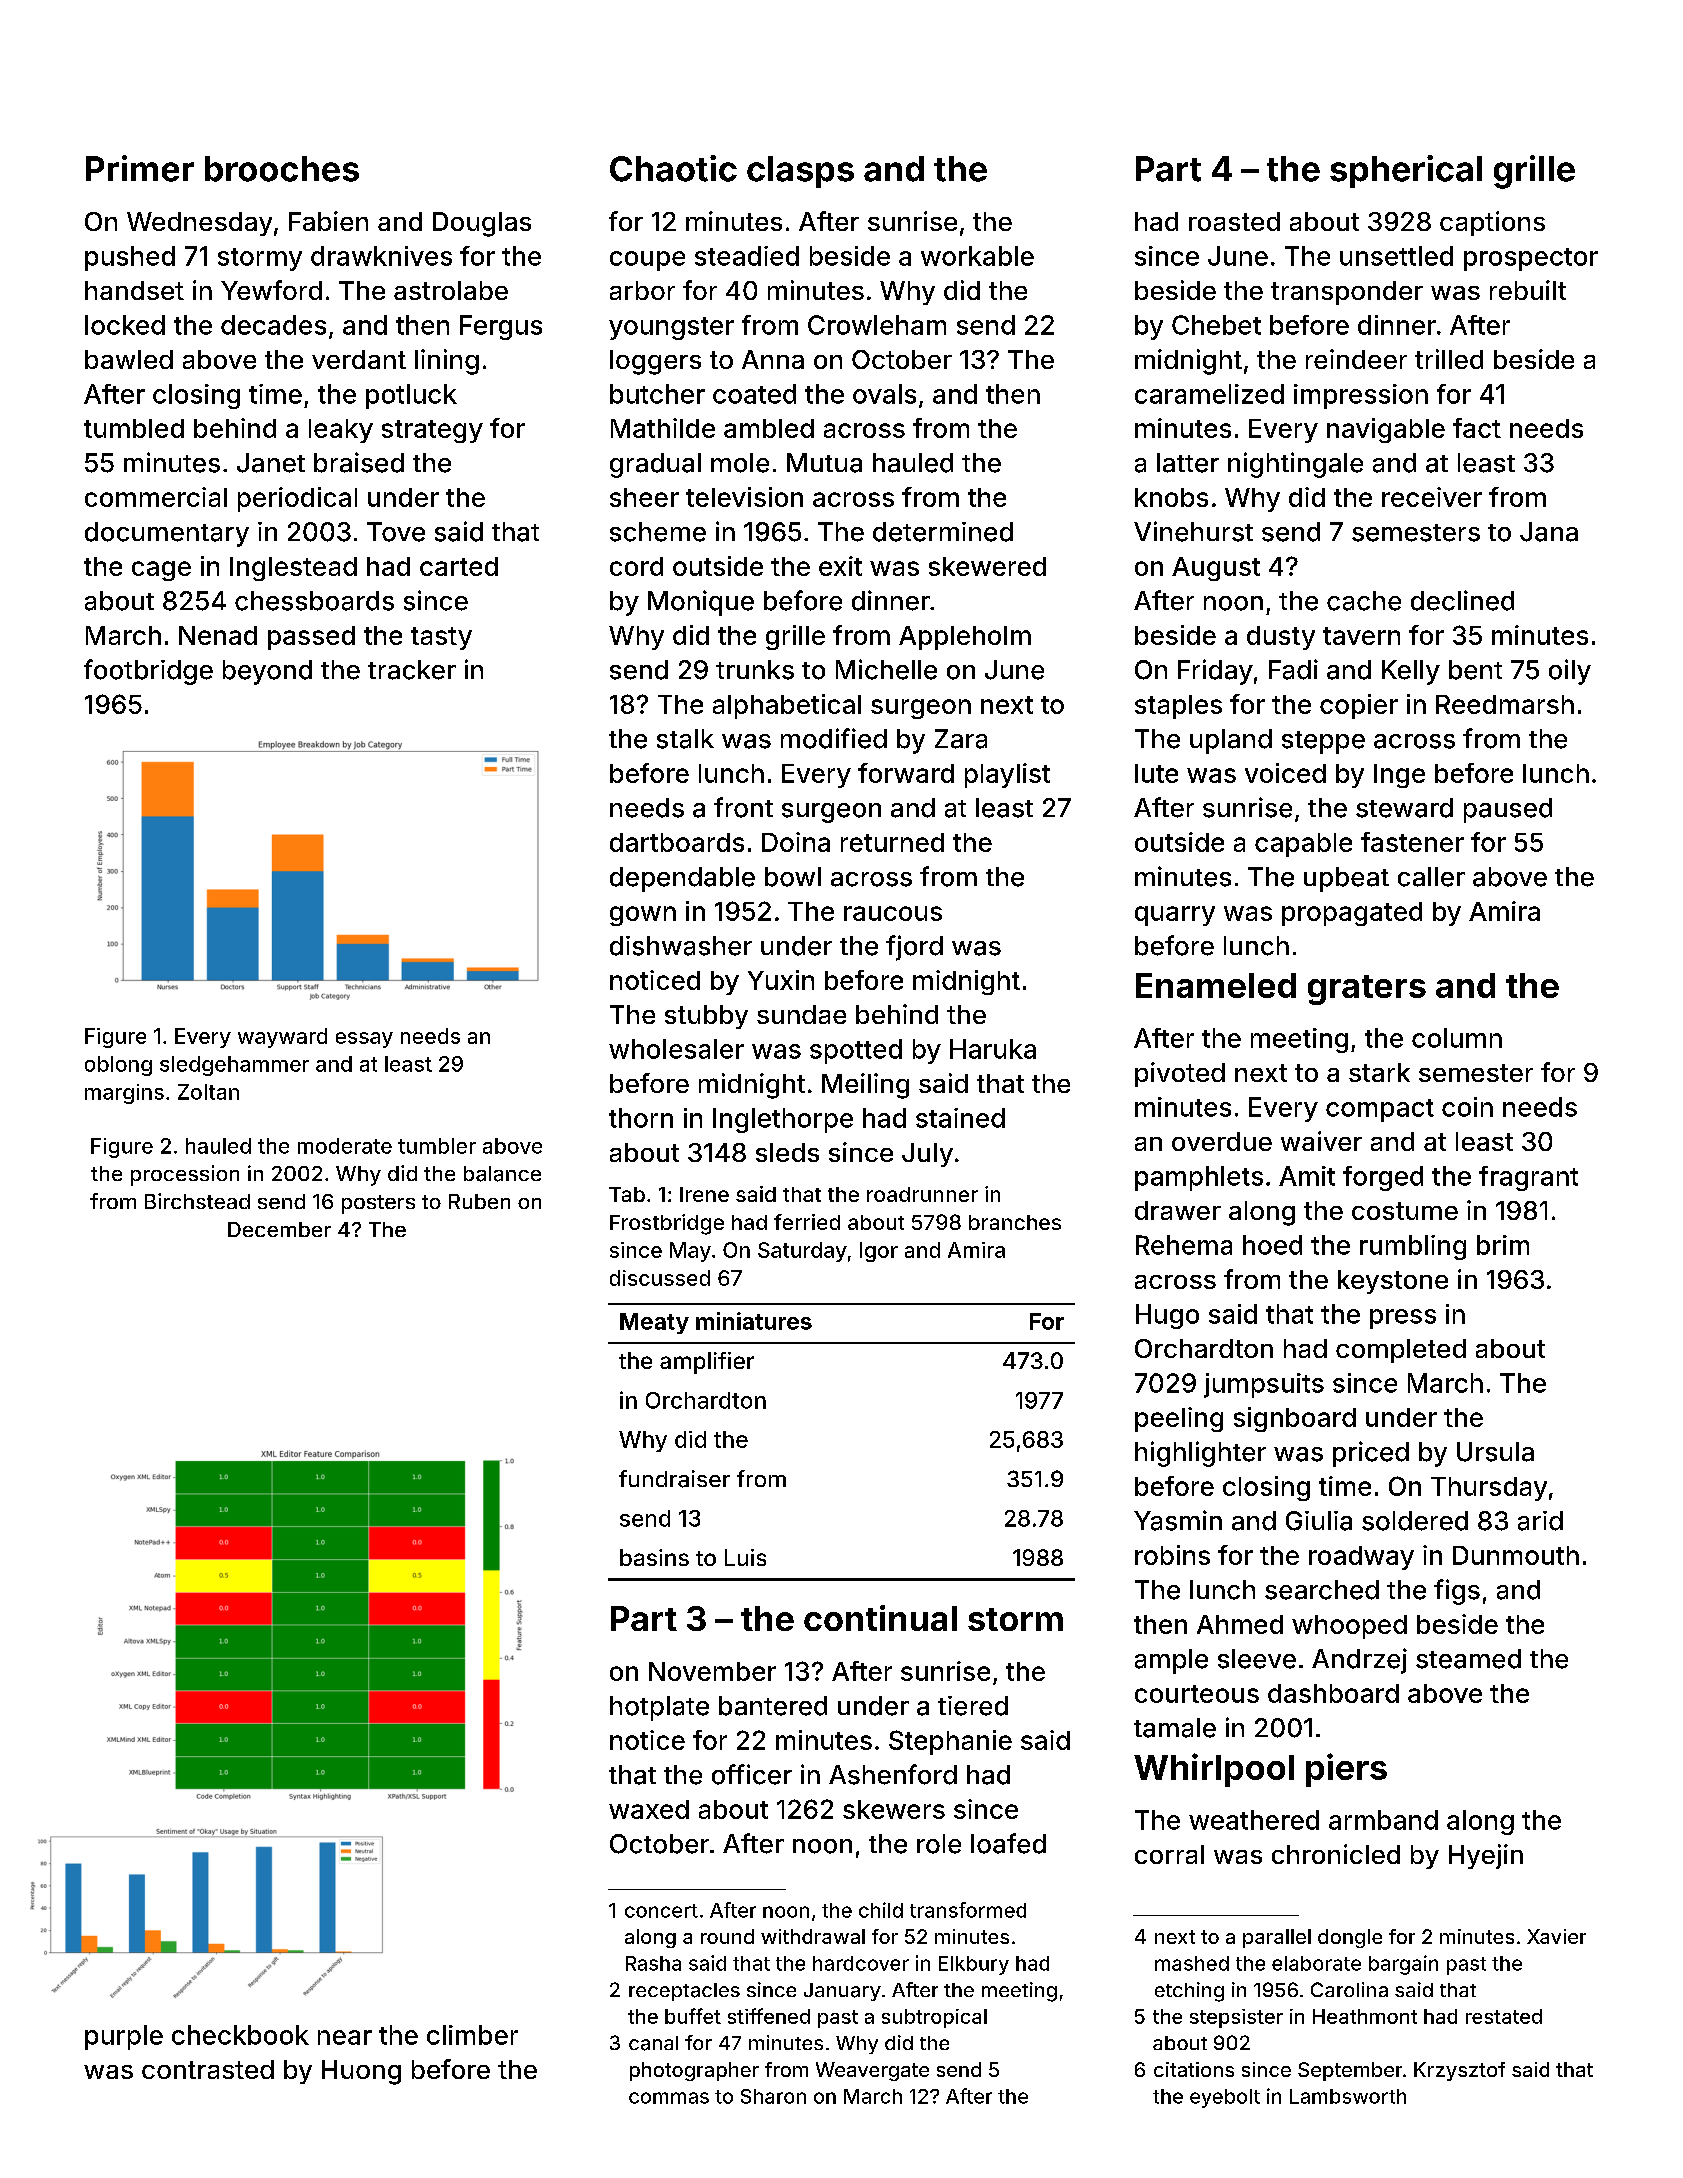 This screenshot has height=2178, width=1683. Describe the element at coordinates (240, 2035) in the screenshot. I see `checkbook` at that location.
